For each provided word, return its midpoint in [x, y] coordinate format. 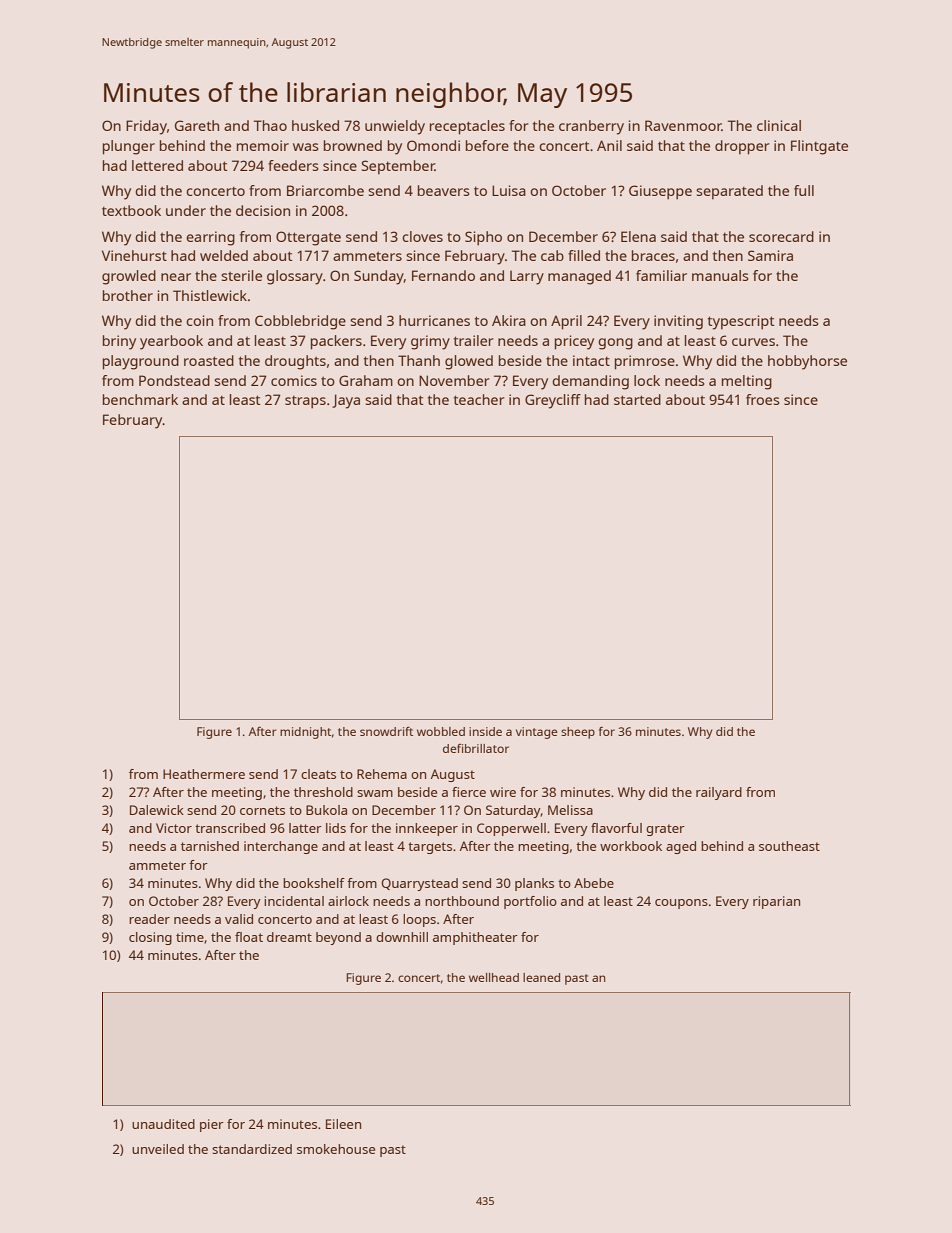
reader [149, 919]
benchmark [140, 399]
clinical [779, 125]
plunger [129, 147]
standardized [252, 1149]
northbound [462, 901]
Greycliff [553, 401]
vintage [537, 733]
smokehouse [336, 1149]
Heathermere [204, 774]
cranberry [591, 127]
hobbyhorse [807, 362]
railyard [719, 793]
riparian [776, 902]
